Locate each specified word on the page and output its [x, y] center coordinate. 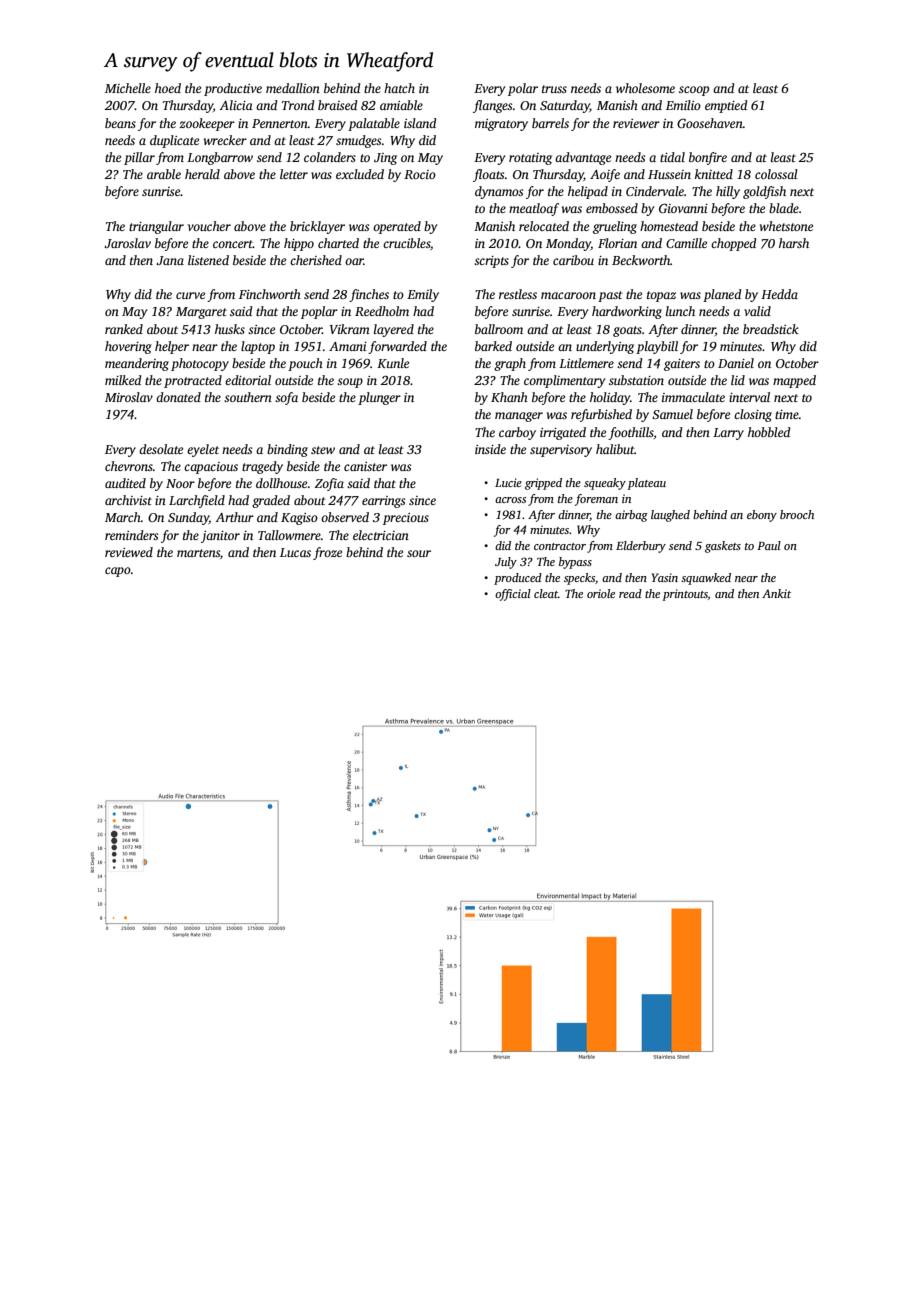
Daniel [736, 363]
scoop [694, 91]
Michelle [128, 88]
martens [198, 553]
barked [493, 346]
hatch [399, 88]
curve [190, 295]
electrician [381, 535]
